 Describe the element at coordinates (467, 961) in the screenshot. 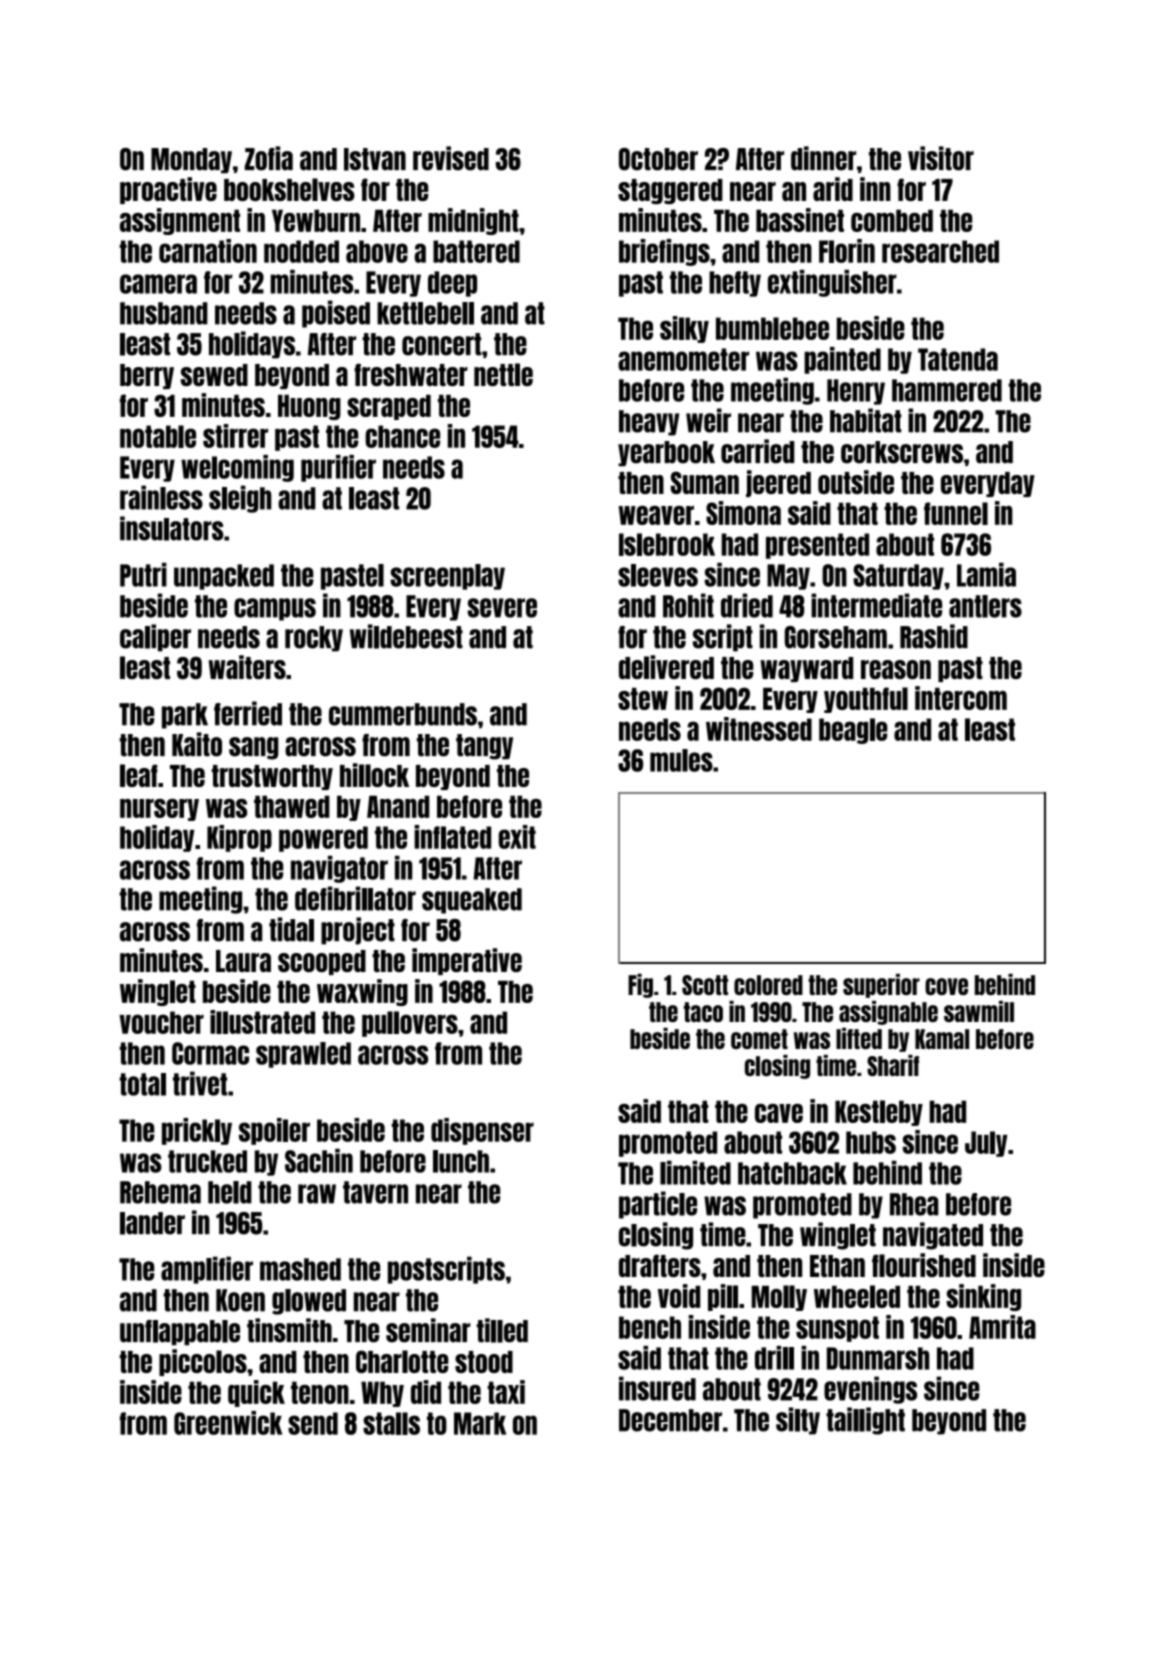

I see `imperative` at that location.
